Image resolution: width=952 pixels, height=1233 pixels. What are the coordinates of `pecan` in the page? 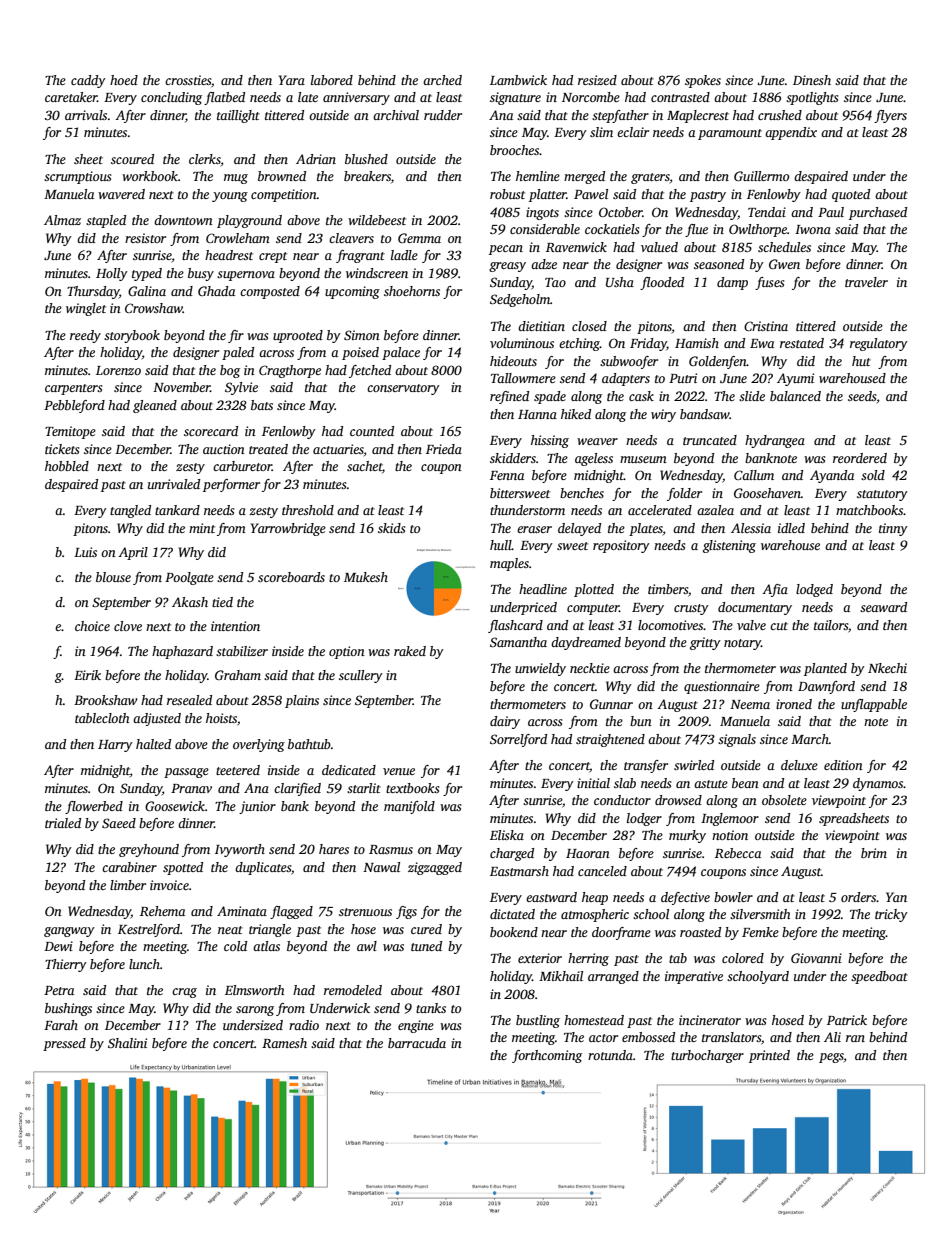 It's located at (506, 250).
